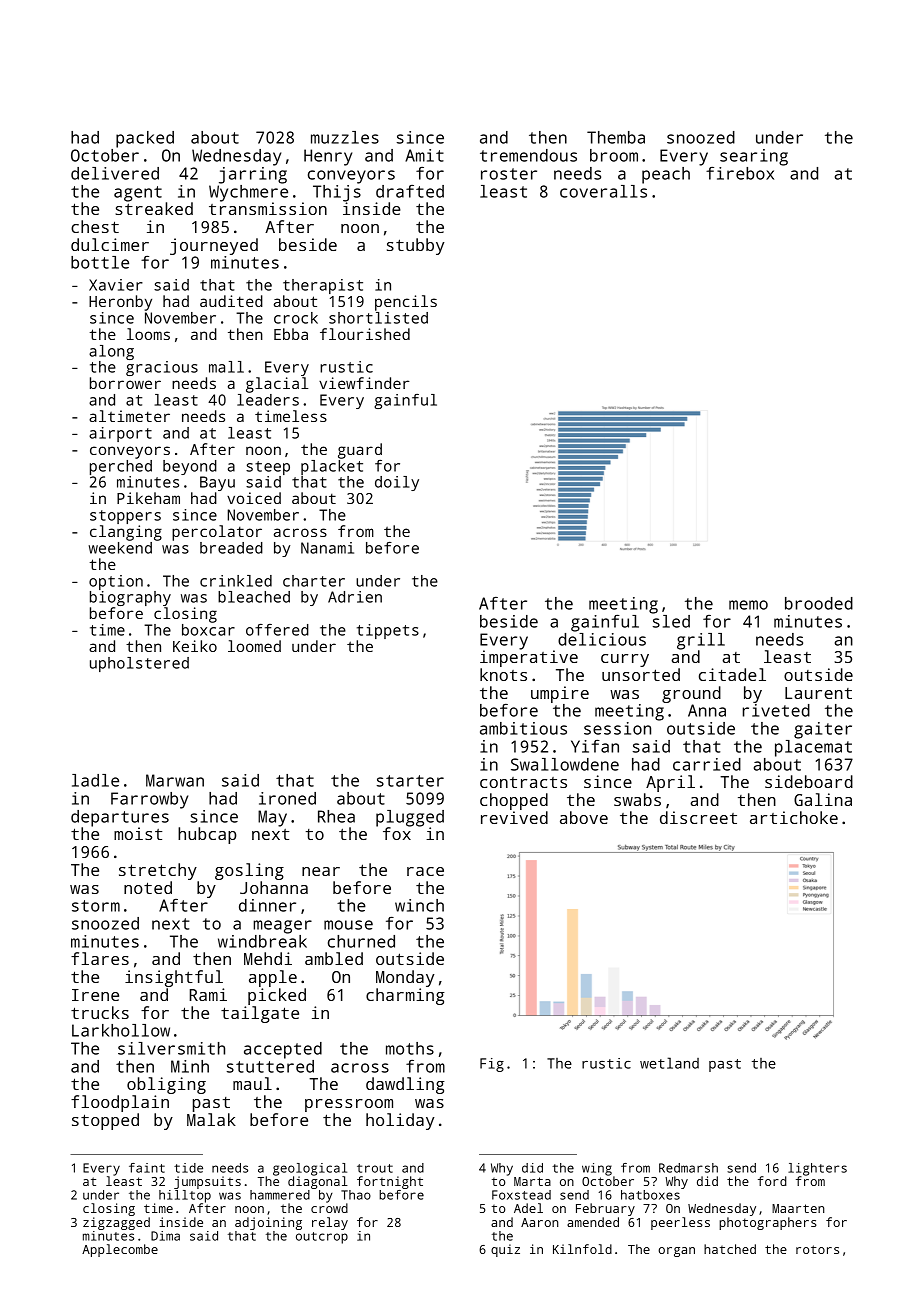 The height and width of the screenshot is (1314, 924). I want to click on race, so click(425, 871).
